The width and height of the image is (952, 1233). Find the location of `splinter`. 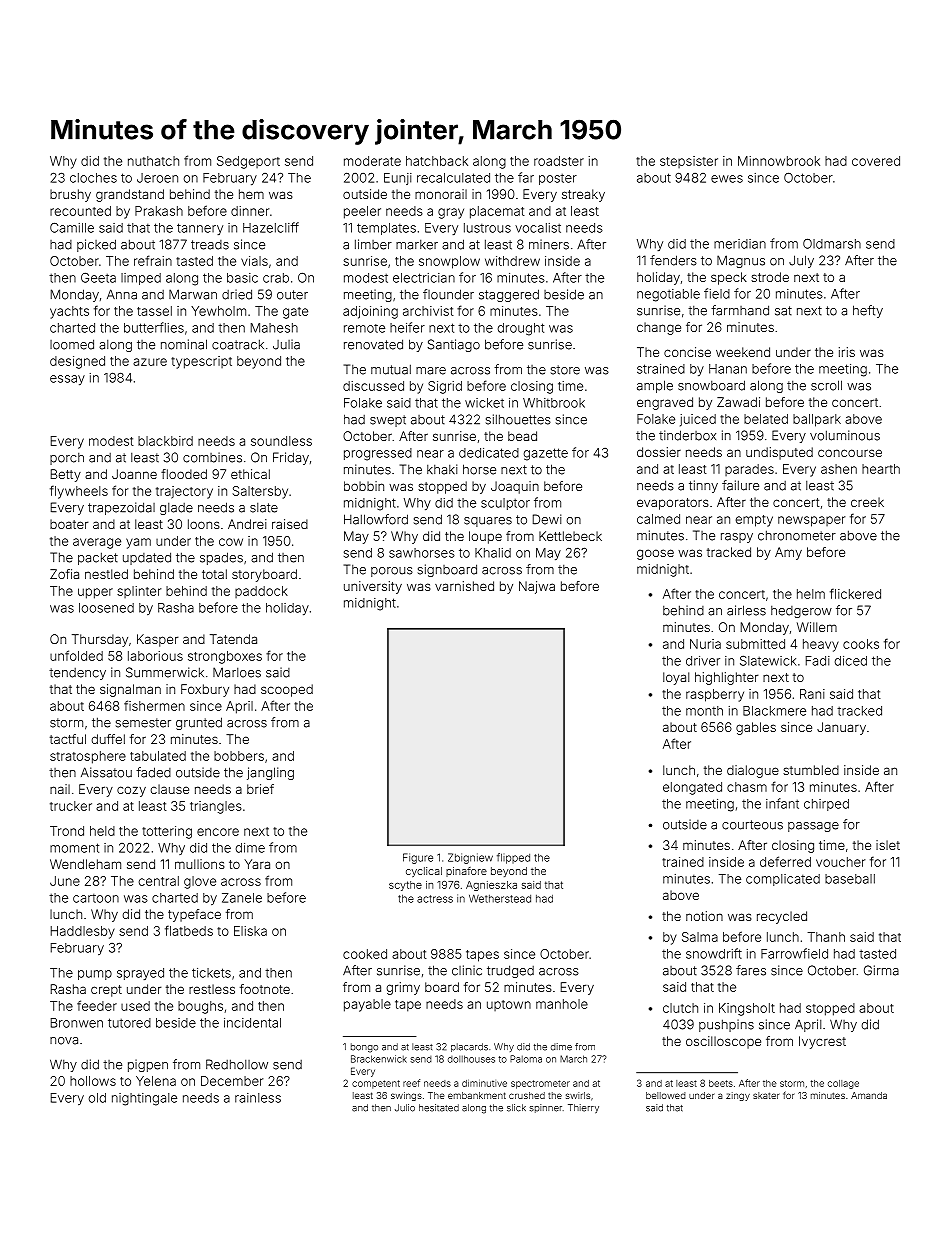

splinter is located at coordinates (139, 592).
